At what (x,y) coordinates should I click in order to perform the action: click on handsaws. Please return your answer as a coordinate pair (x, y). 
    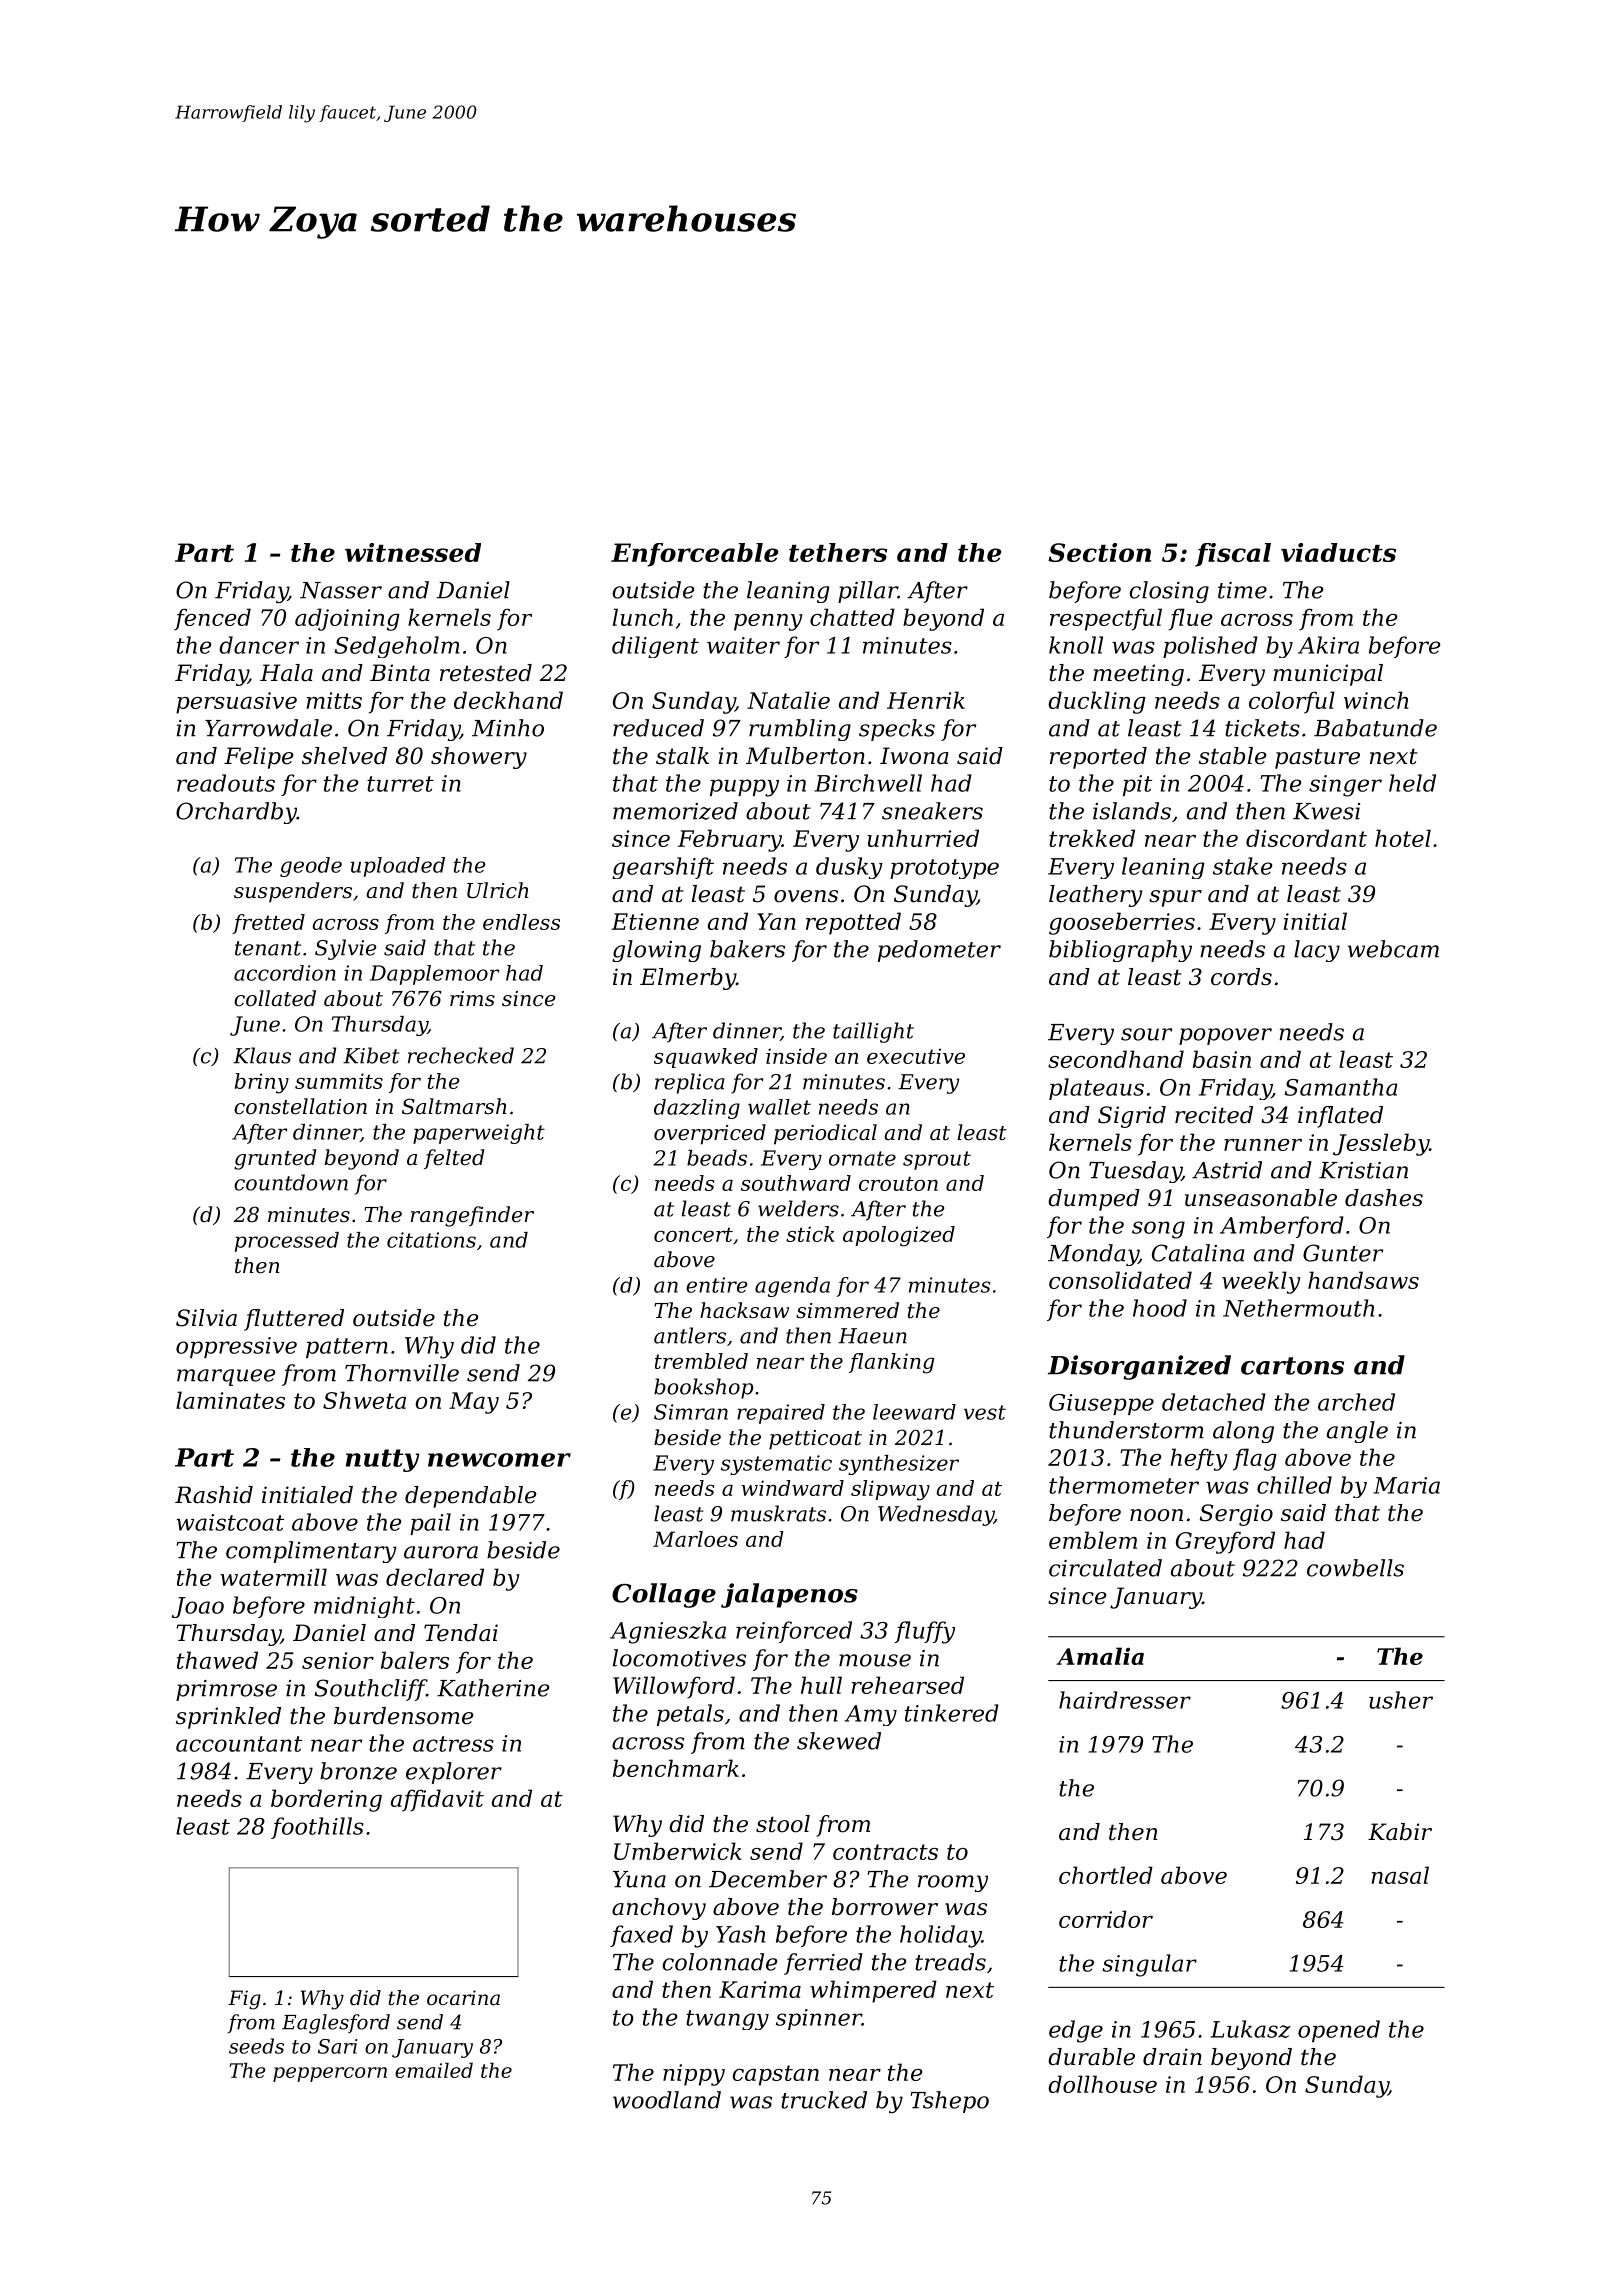
    Looking at the image, I should click on (1363, 1280).
